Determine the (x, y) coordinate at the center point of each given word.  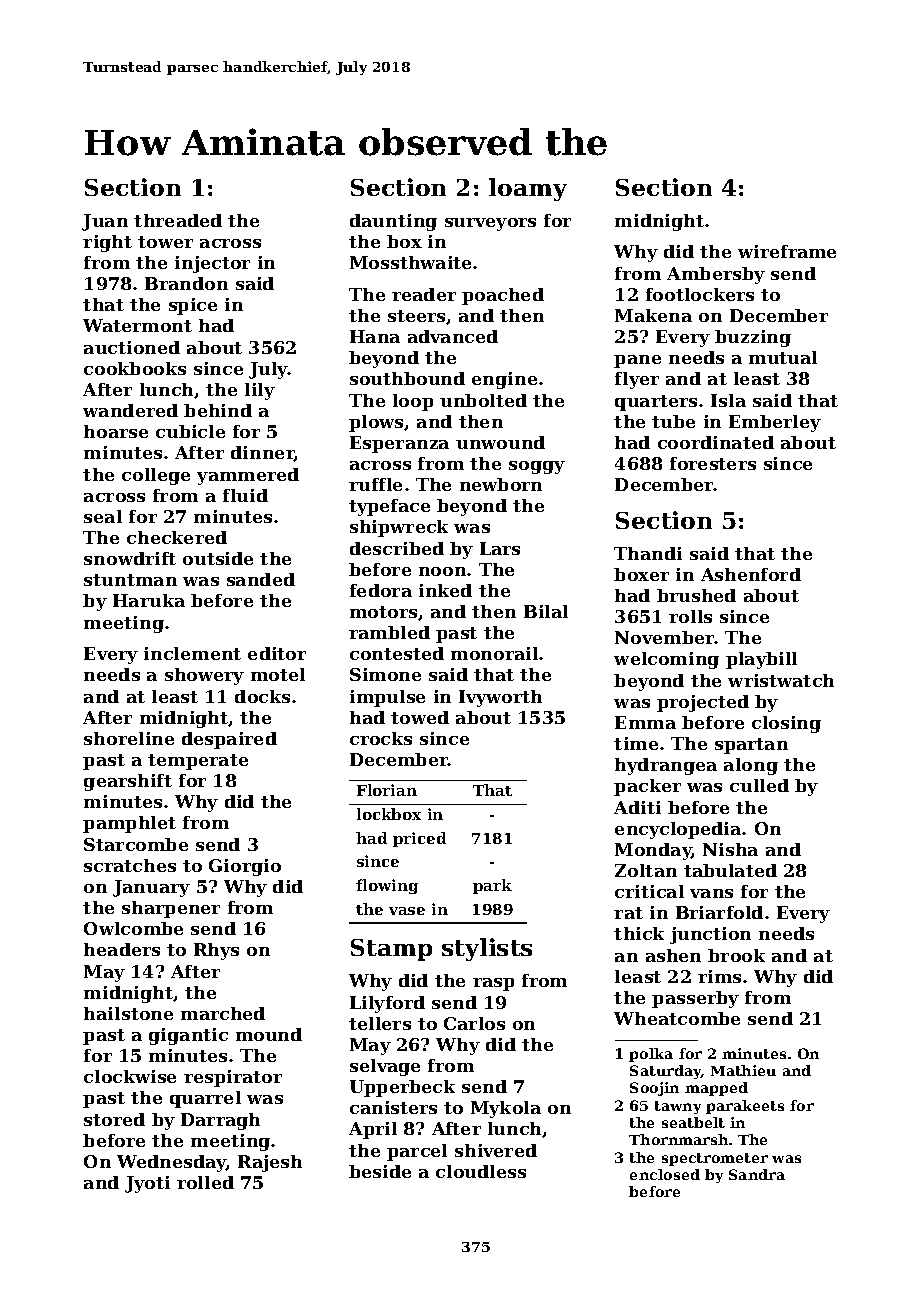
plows (377, 423)
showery (204, 676)
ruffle (375, 484)
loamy (528, 189)
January (151, 888)
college (156, 476)
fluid (245, 495)
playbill (761, 660)
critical (649, 891)
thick (639, 933)
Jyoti (147, 1184)
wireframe (787, 251)
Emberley (775, 423)
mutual (783, 357)
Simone (385, 674)
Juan (105, 222)
